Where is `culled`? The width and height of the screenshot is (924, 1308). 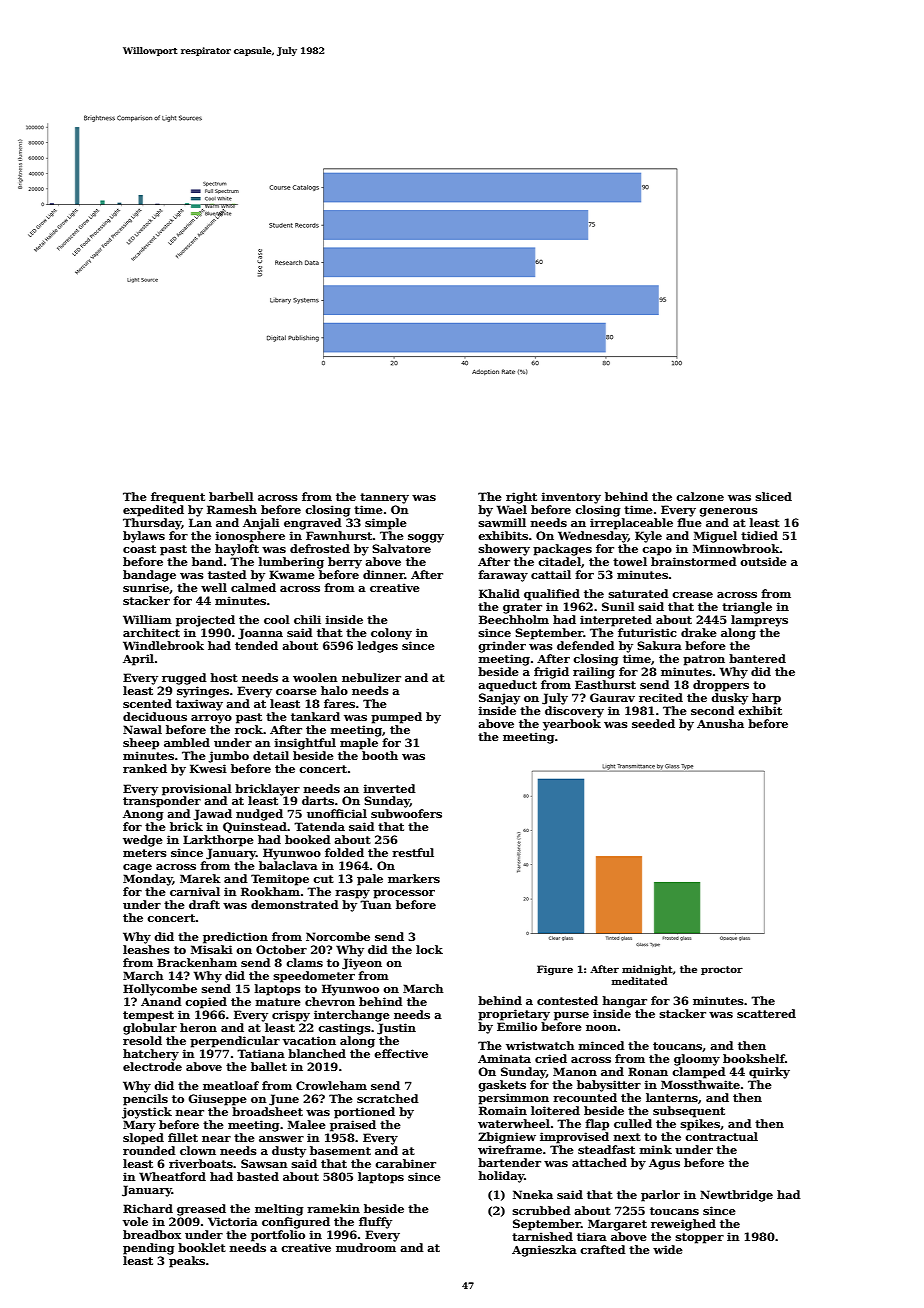
culled is located at coordinates (633, 1123).
